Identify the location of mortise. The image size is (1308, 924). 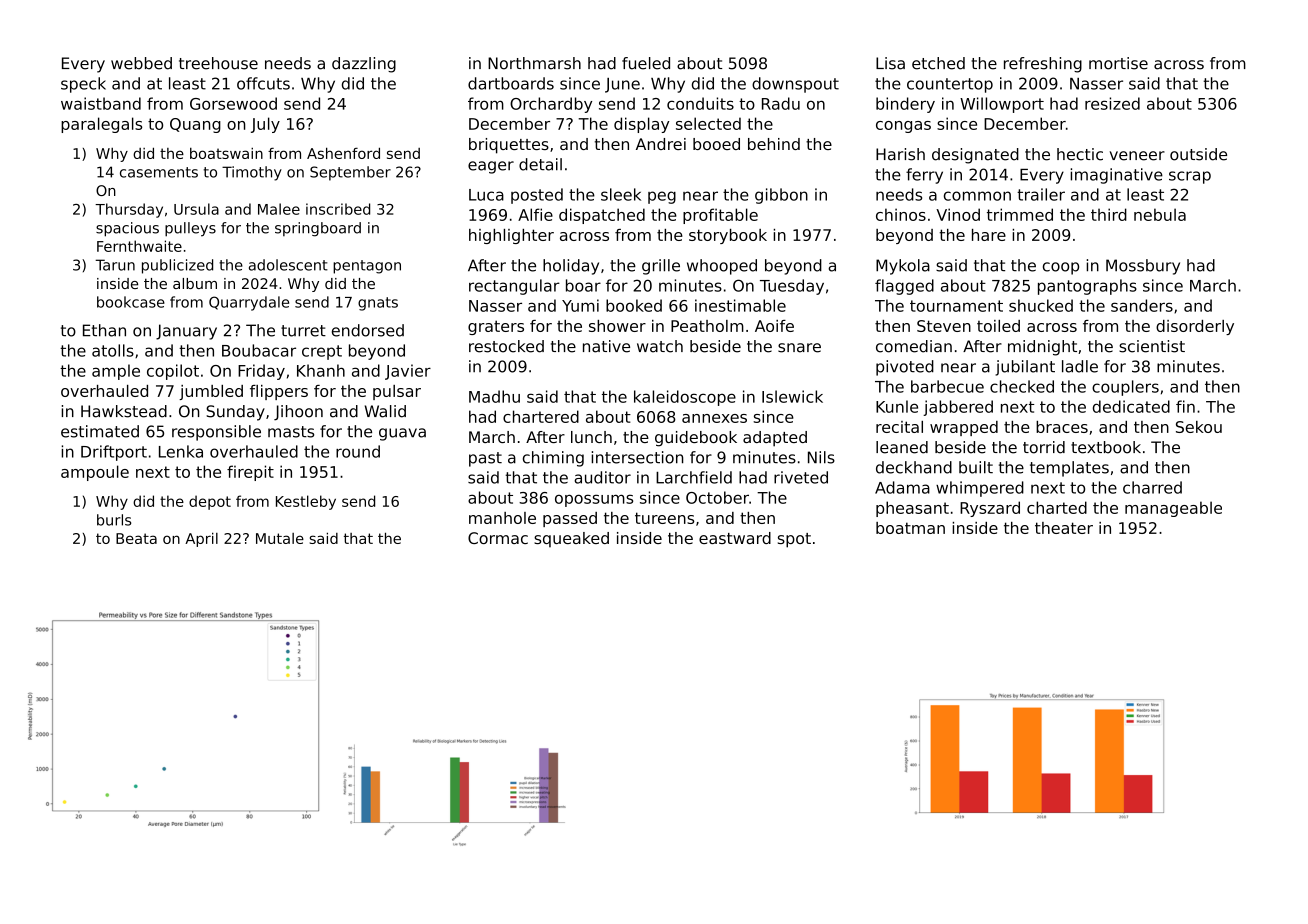
(1118, 63).
